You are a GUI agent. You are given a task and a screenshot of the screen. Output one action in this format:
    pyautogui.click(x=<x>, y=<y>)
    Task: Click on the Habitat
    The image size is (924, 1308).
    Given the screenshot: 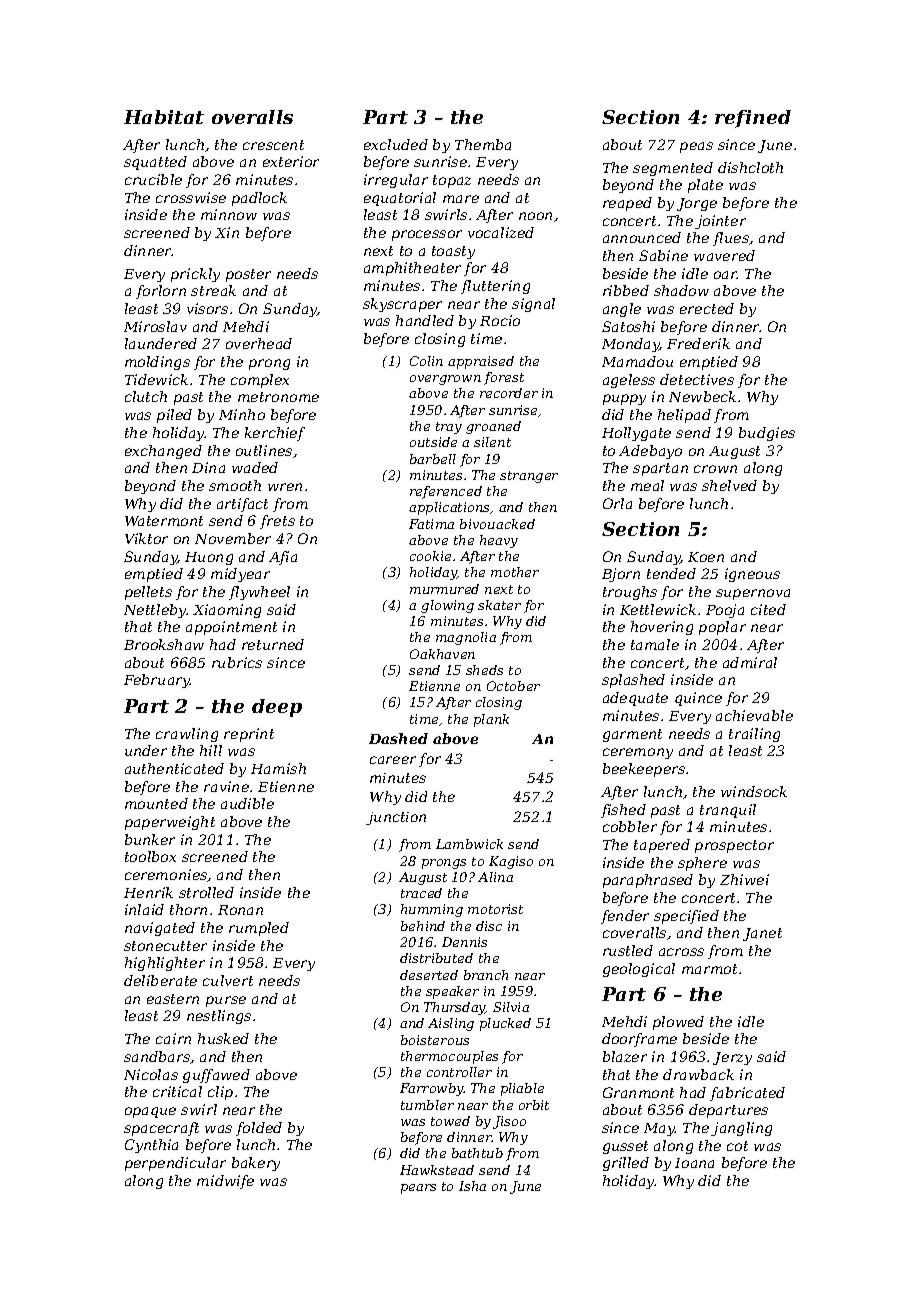 What is the action you would take?
    pyautogui.click(x=164, y=117)
